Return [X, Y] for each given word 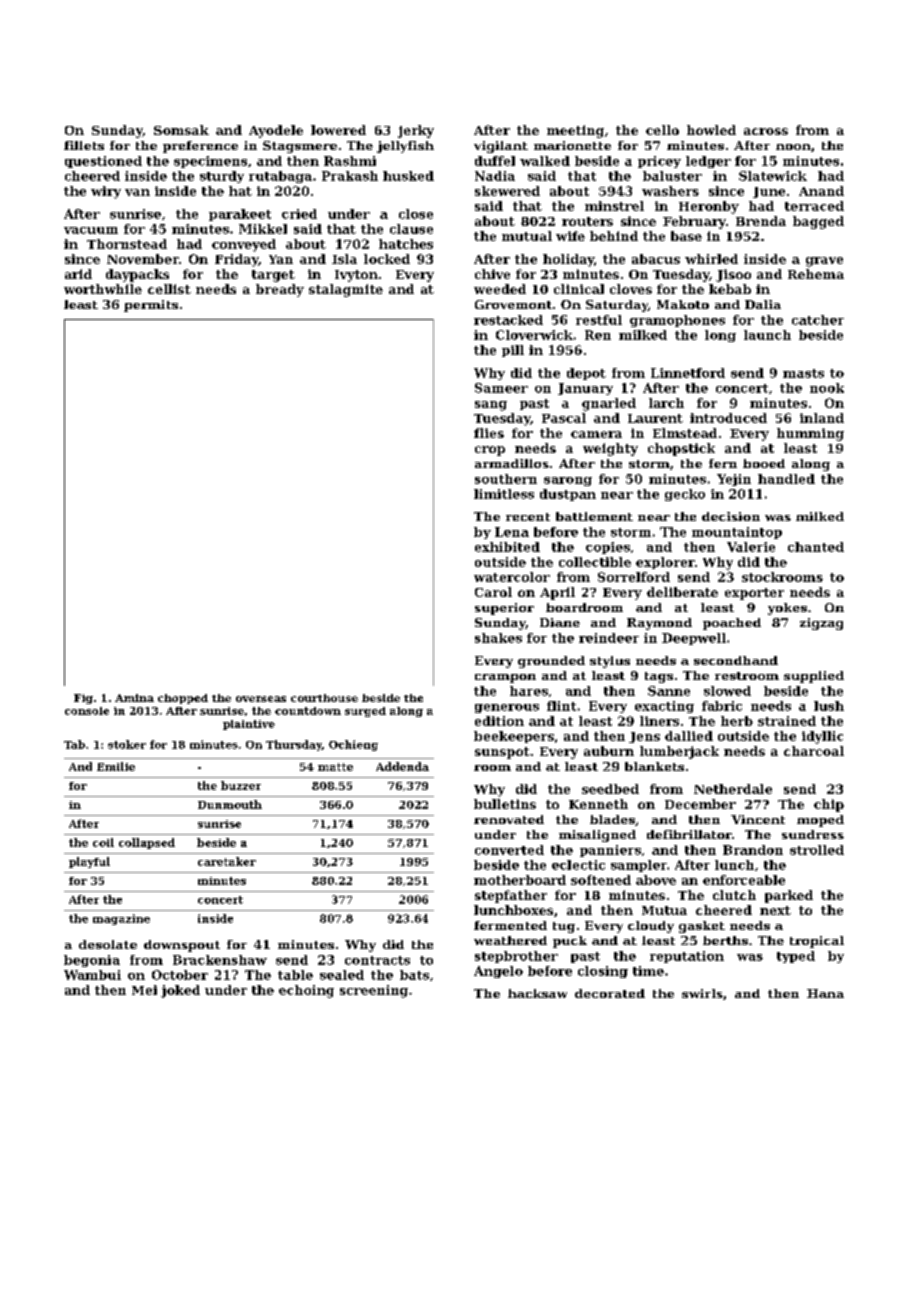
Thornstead [127, 244]
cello [662, 130]
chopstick [681, 449]
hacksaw [537, 993]
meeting [575, 131]
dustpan [568, 495]
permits [151, 306]
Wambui [92, 975]
